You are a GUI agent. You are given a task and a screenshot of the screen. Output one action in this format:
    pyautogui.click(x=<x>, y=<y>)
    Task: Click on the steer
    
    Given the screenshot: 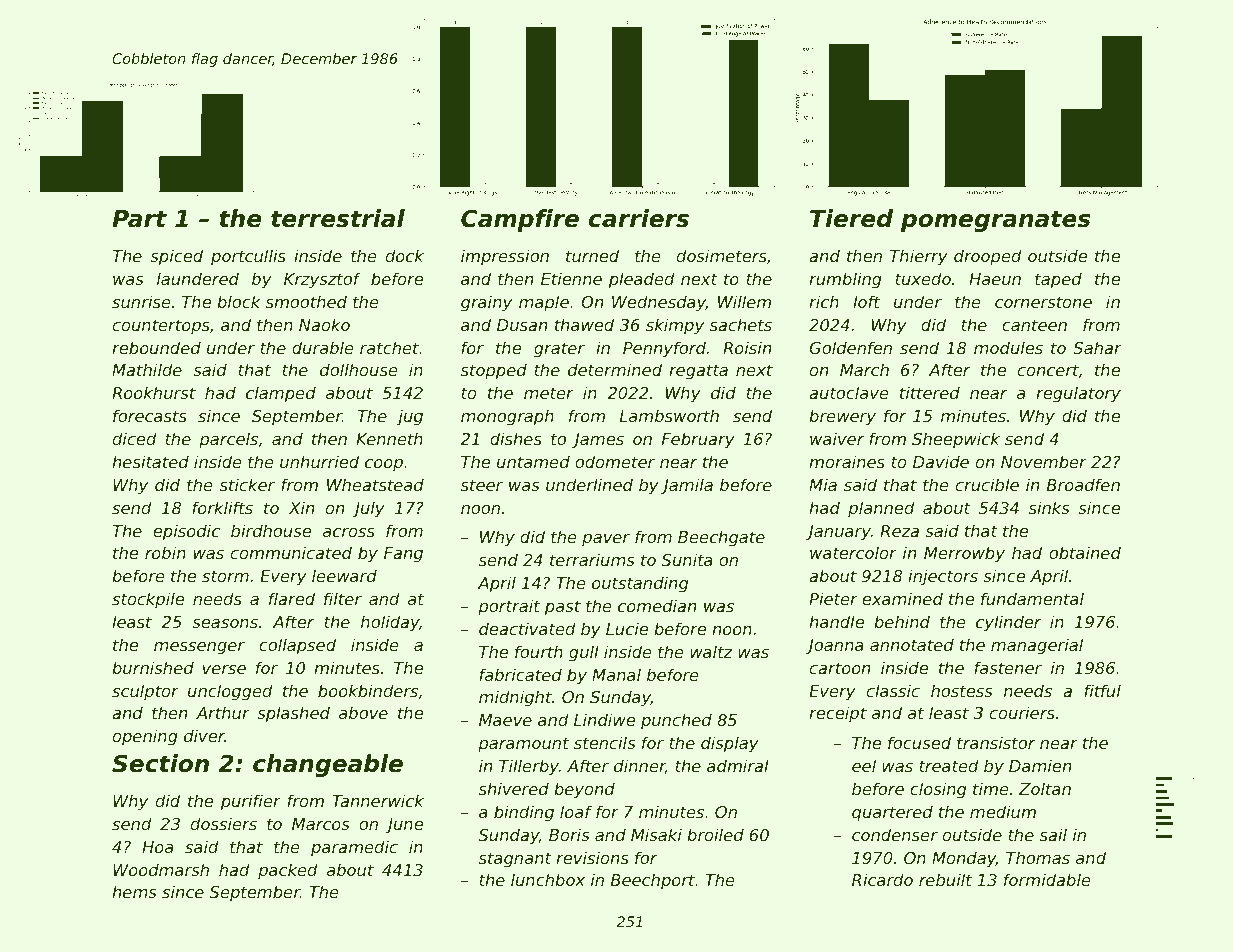 What is the action you would take?
    pyautogui.click(x=482, y=485)
